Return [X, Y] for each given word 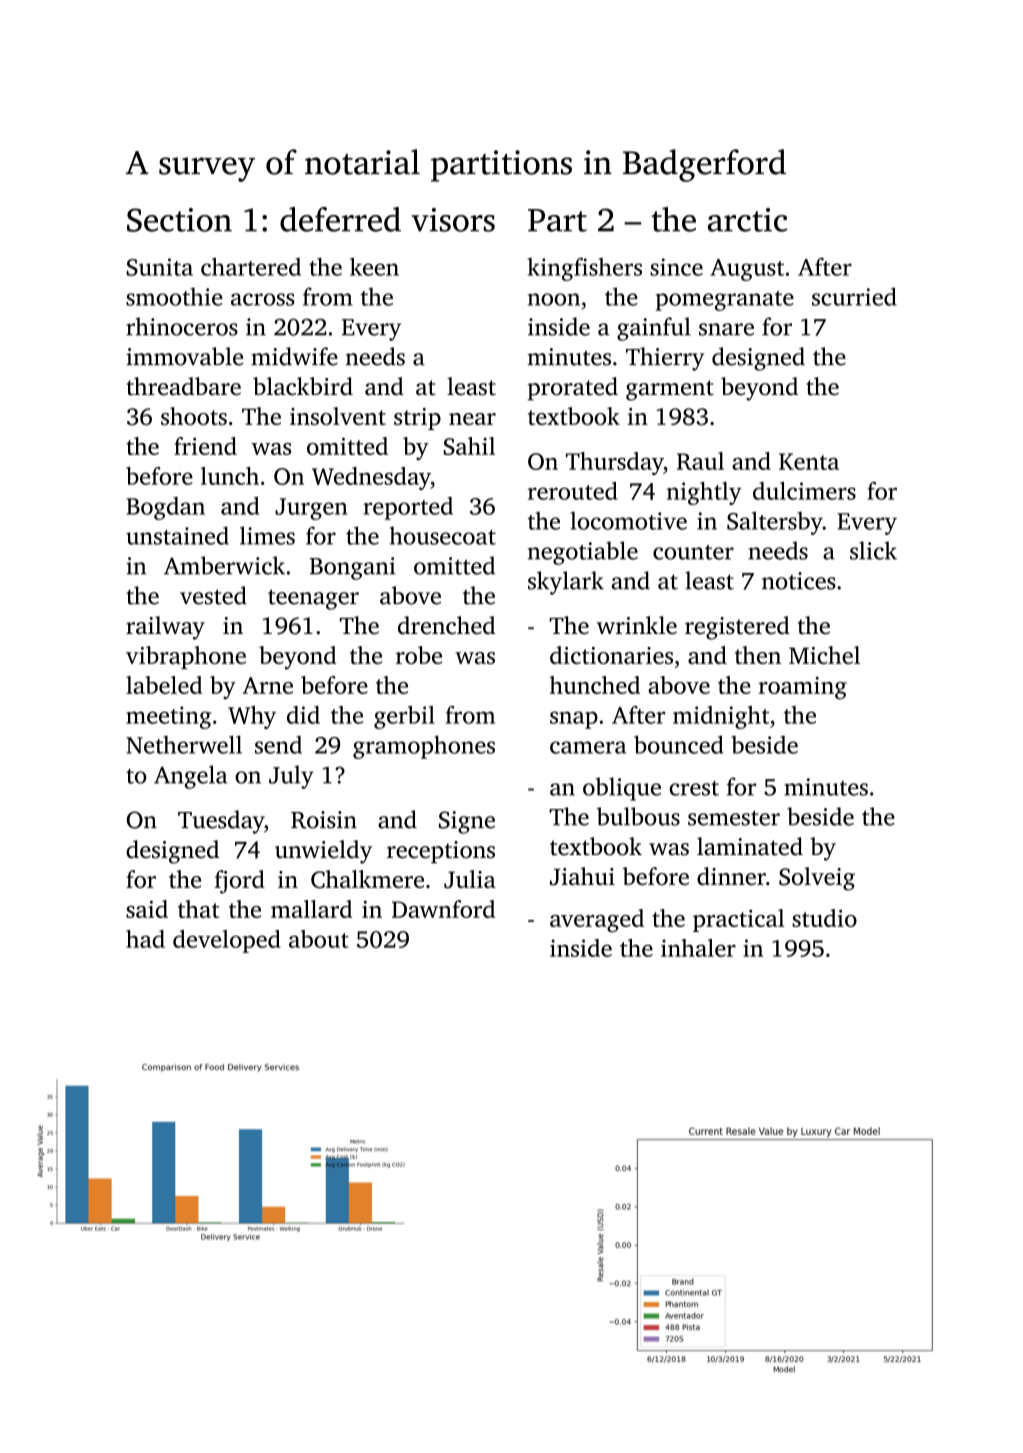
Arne [268, 685]
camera [588, 747]
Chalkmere [367, 879]
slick [873, 550]
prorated [573, 388]
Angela [190, 777]
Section [179, 220]
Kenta [809, 461]
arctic [747, 220]
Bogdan [165, 508]
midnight [721, 717]
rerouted [573, 491]
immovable [184, 356]
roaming [802, 688]
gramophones [424, 747]
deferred [340, 219]
